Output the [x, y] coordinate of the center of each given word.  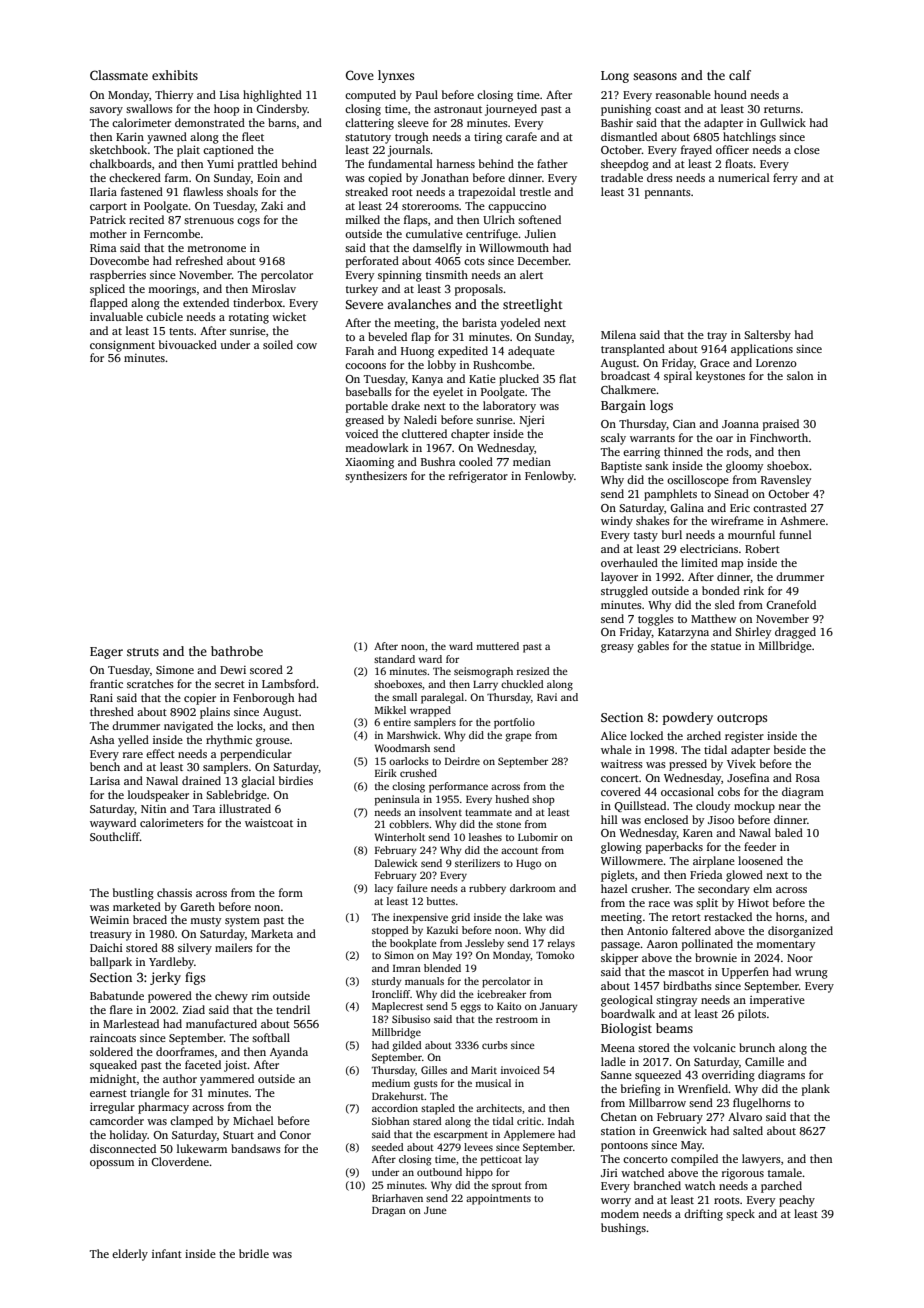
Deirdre [462, 761]
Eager [106, 653]
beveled [387, 336]
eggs [470, 1008]
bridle [254, 1253]
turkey [362, 290]
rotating [249, 318]
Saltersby [767, 336]
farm [176, 177]
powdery [688, 718]
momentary [785, 946]
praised [781, 425]
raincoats [113, 1038]
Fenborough [264, 699]
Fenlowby [549, 477]
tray [717, 337]
